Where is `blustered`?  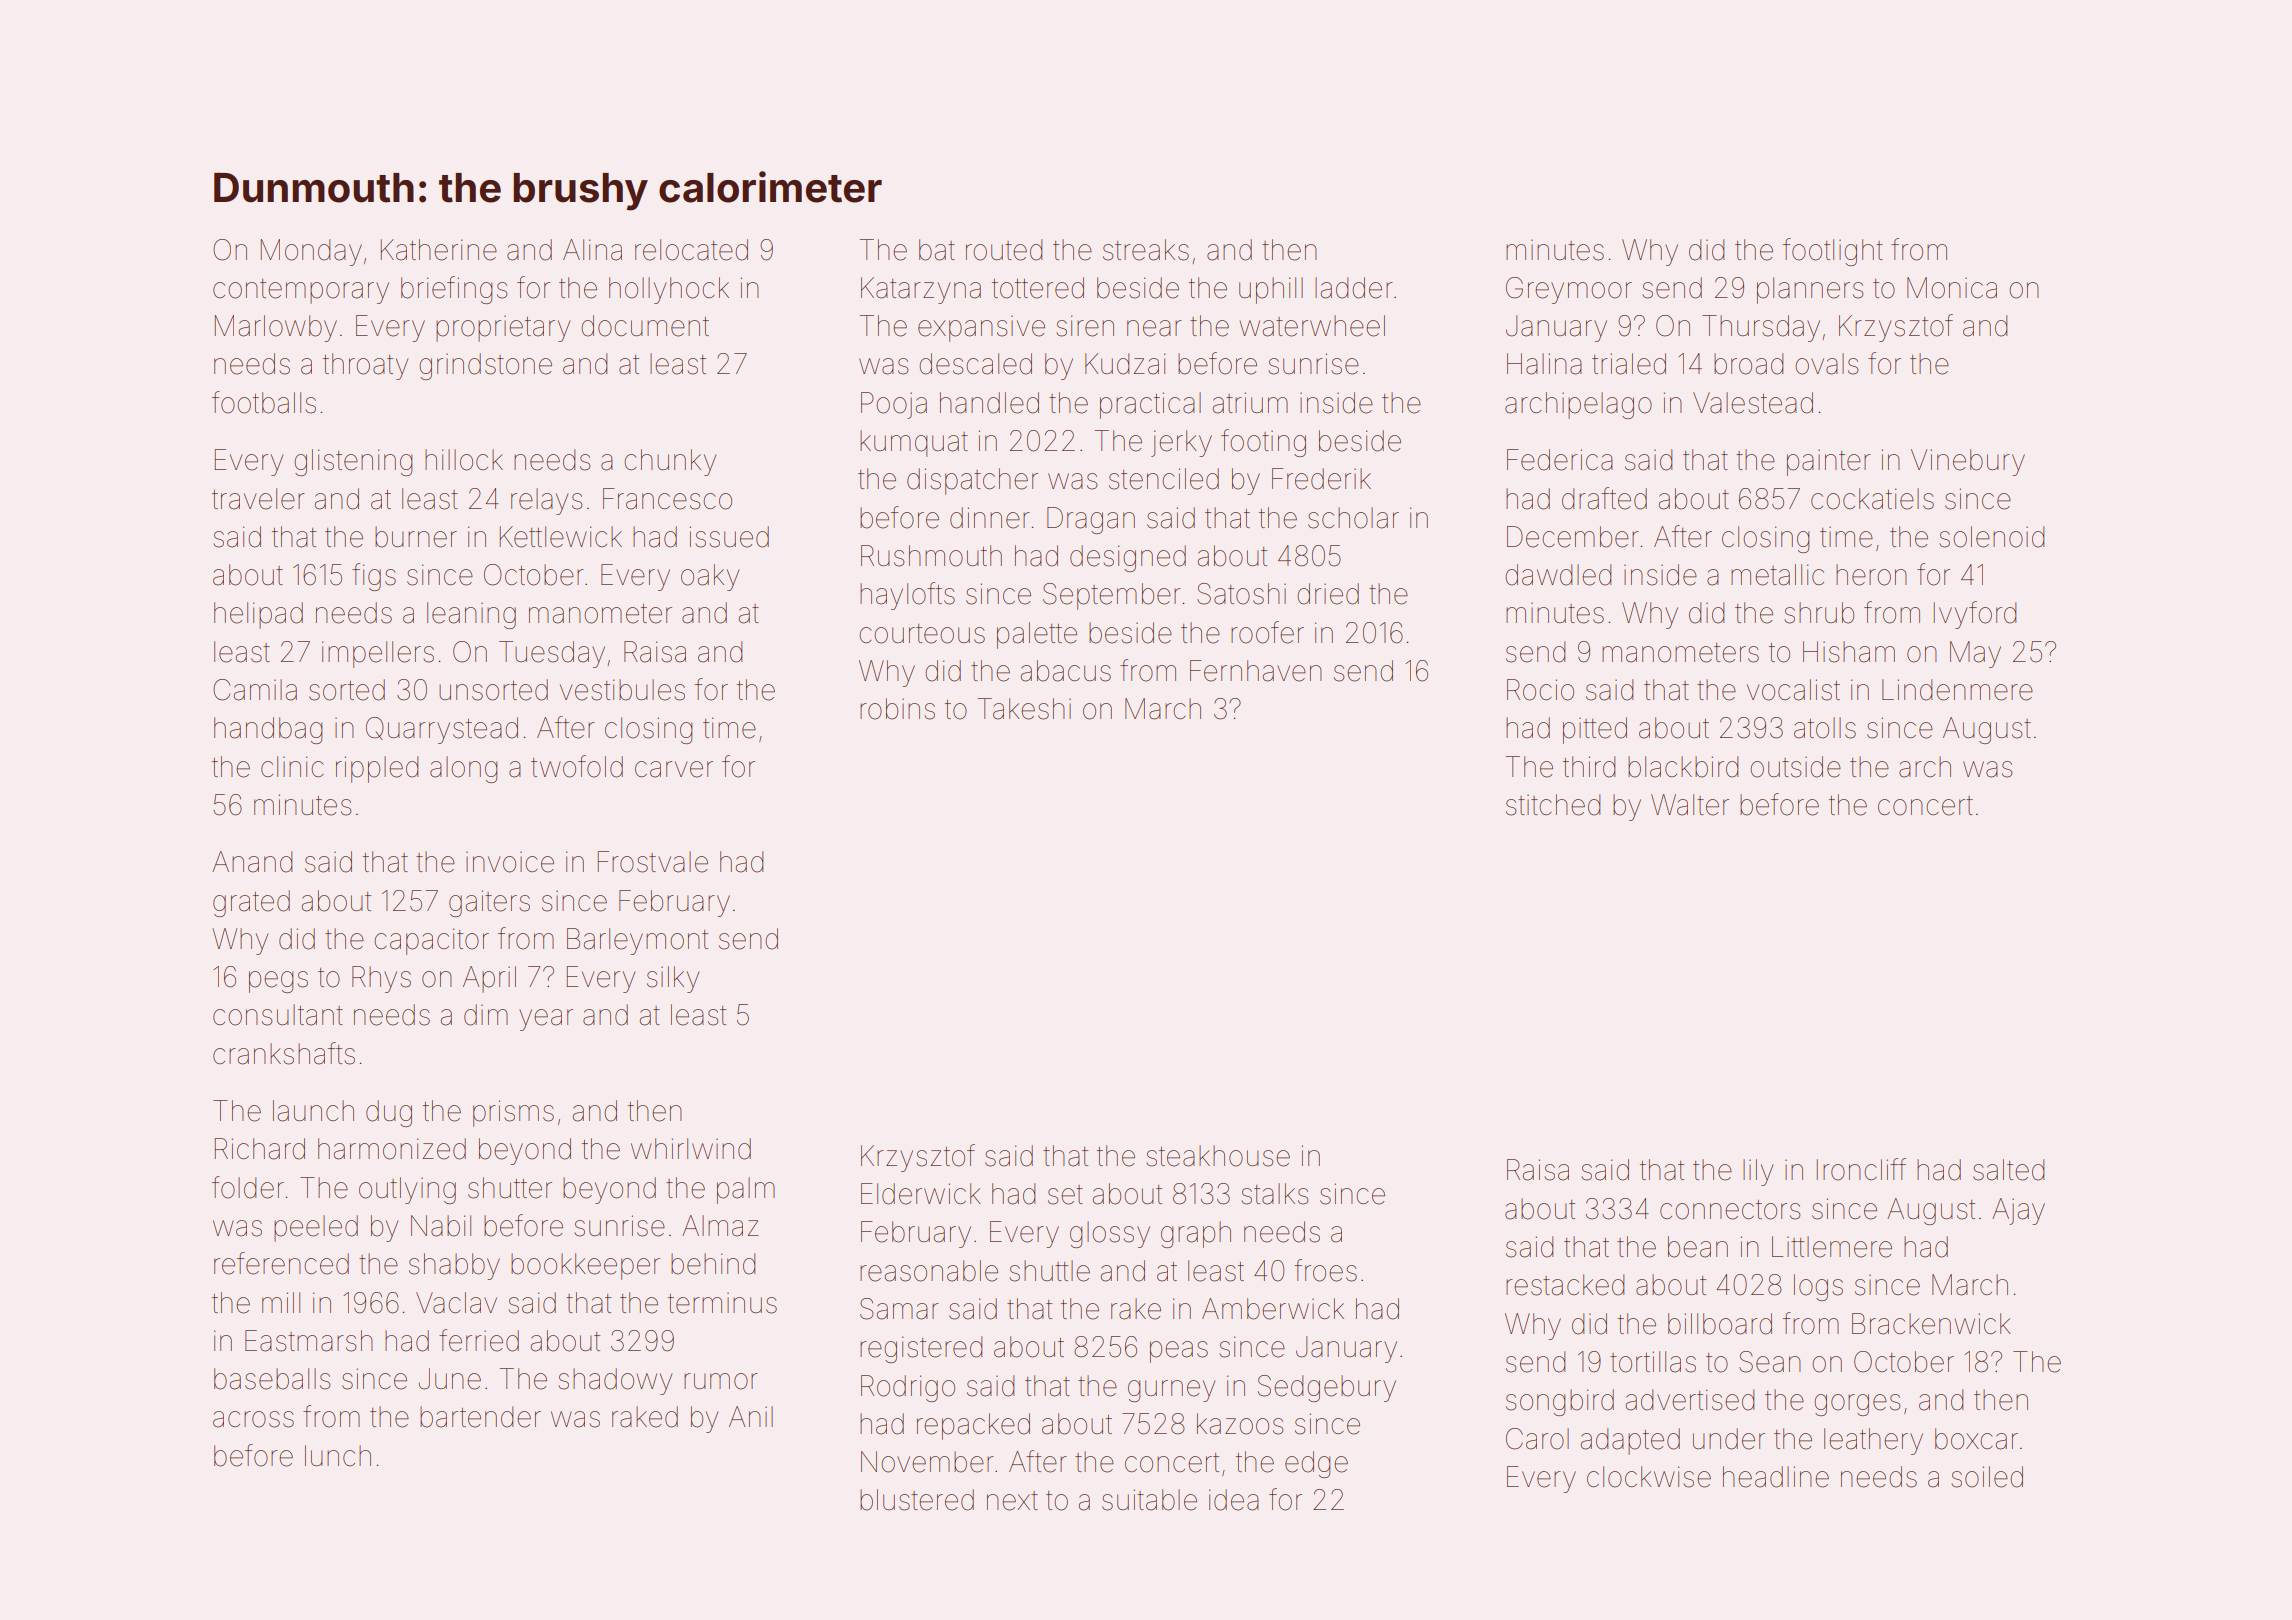 blustered is located at coordinates (917, 1500).
